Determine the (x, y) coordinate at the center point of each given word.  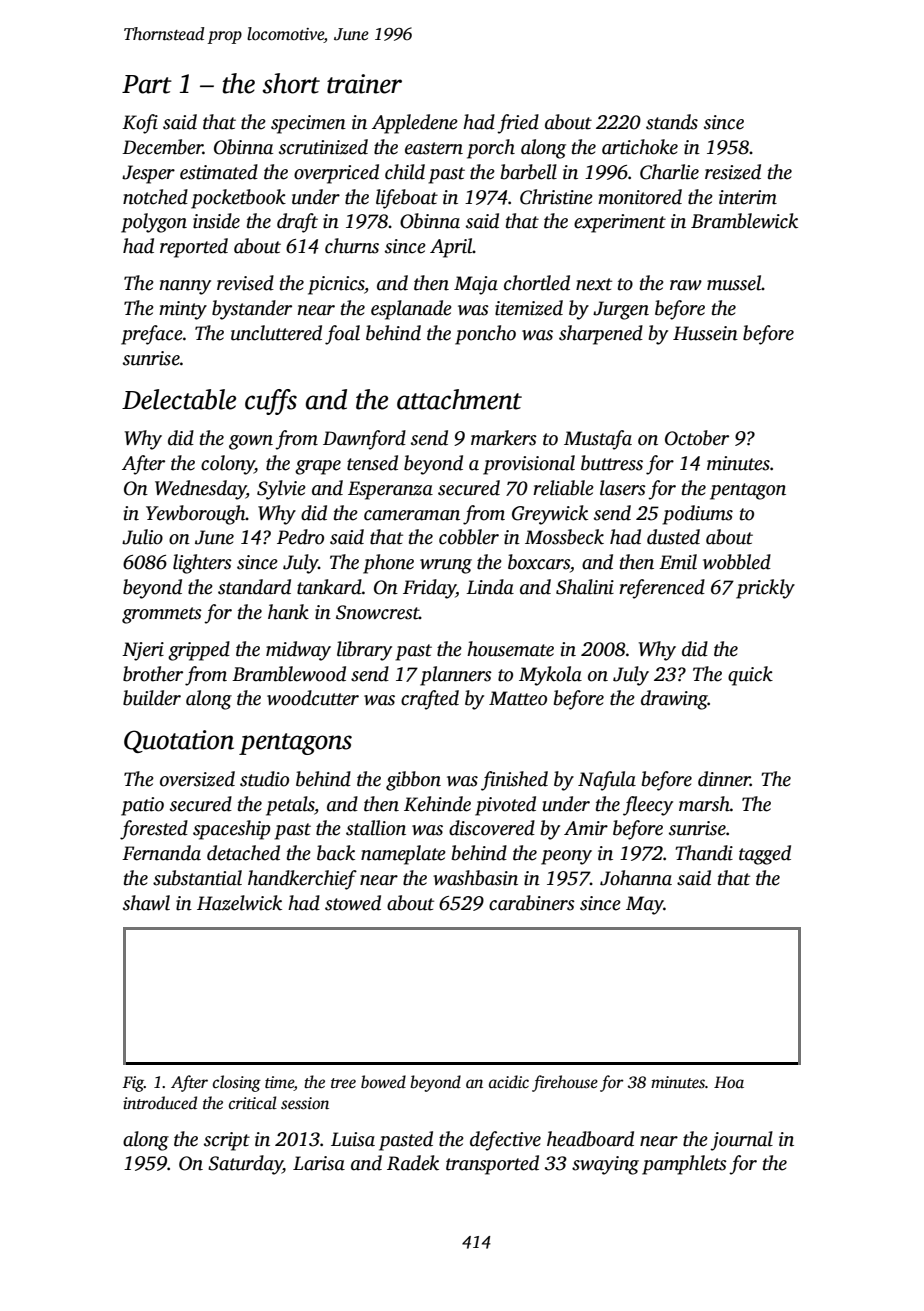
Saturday (245, 1165)
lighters (202, 564)
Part (147, 84)
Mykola (550, 676)
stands (672, 122)
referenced (662, 589)
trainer (364, 84)
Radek (413, 1163)
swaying (605, 1165)
